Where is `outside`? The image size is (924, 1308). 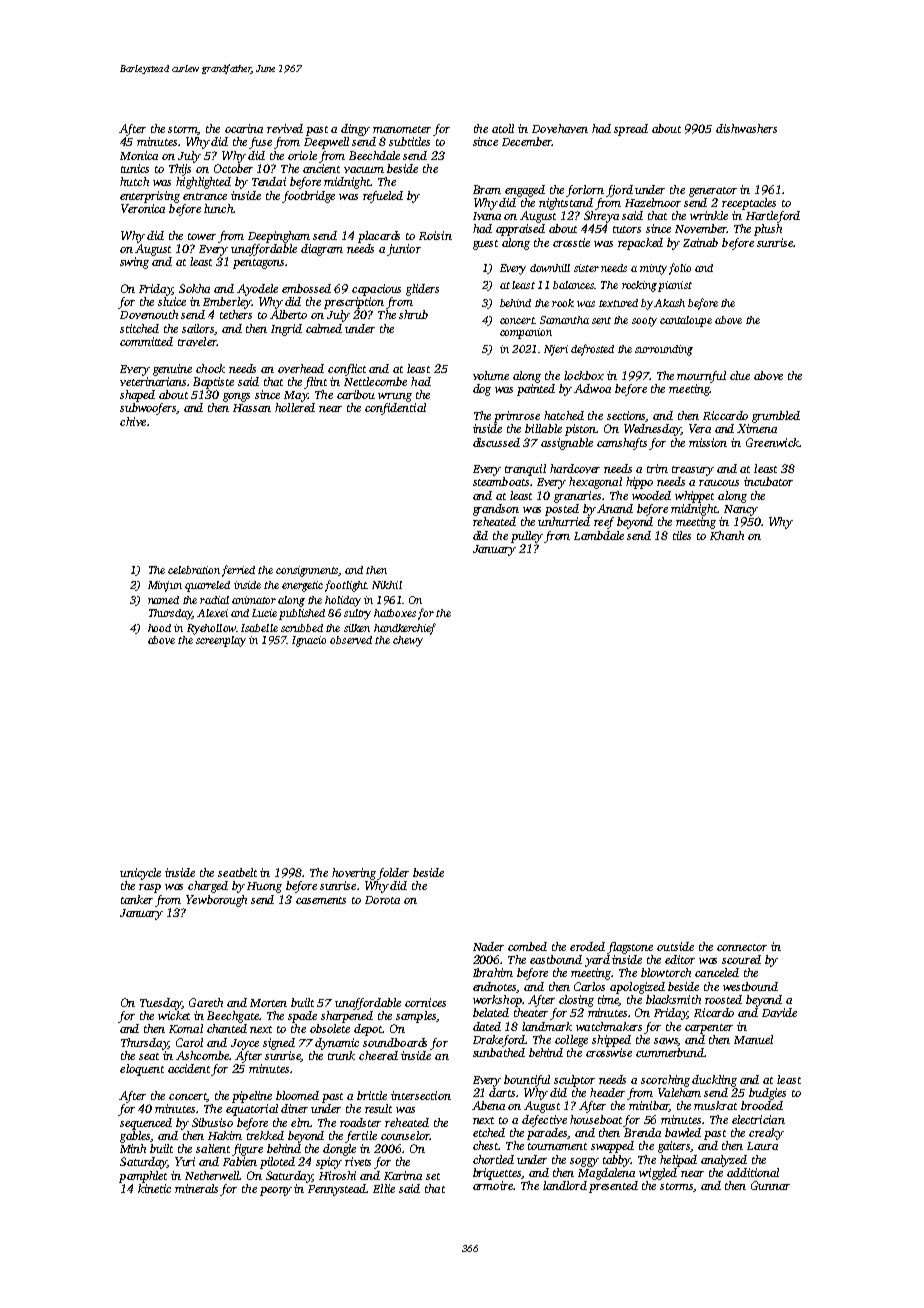 outside is located at coordinates (675, 946).
